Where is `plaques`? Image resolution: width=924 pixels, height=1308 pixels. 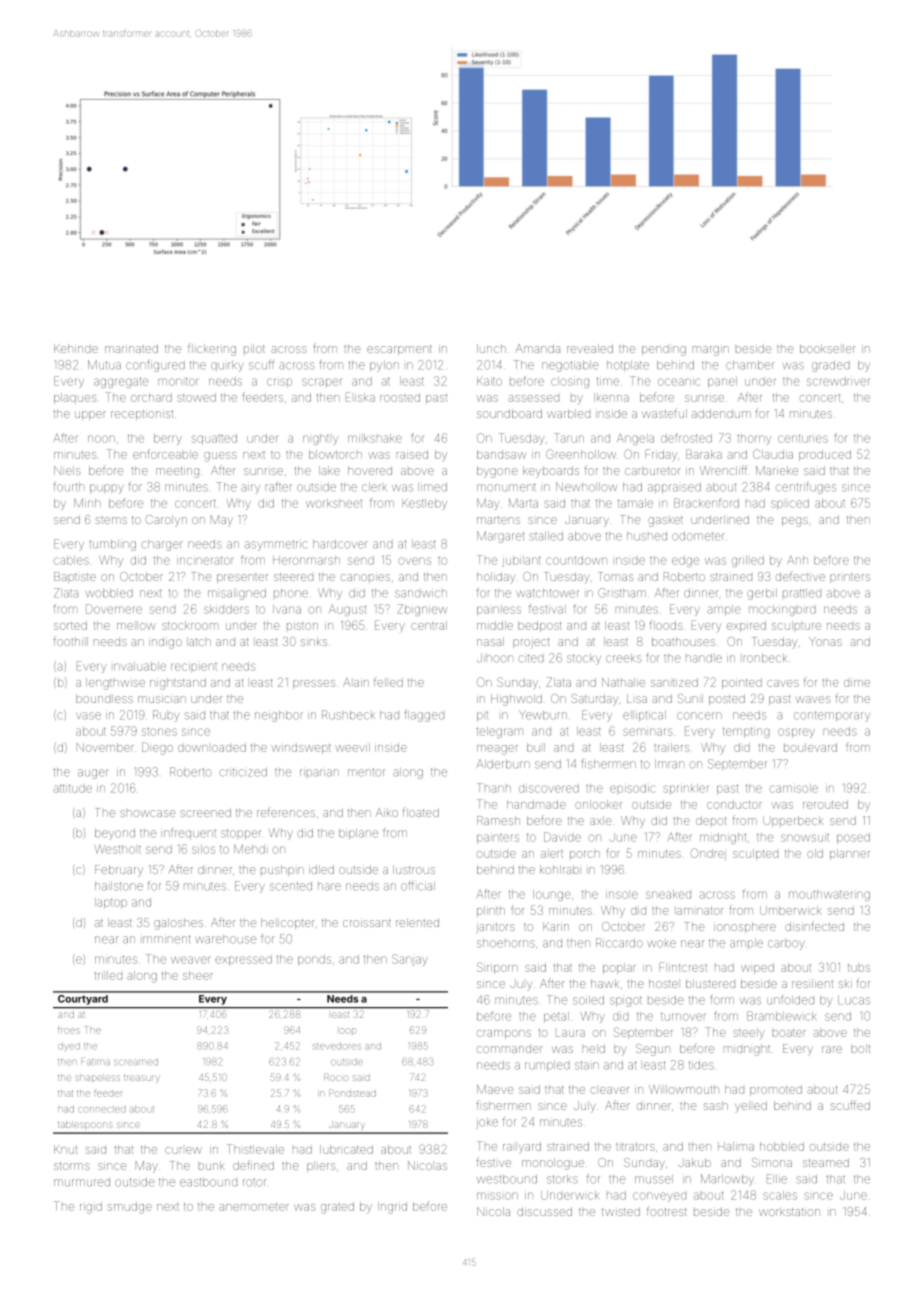 plaques is located at coordinates (75, 398).
